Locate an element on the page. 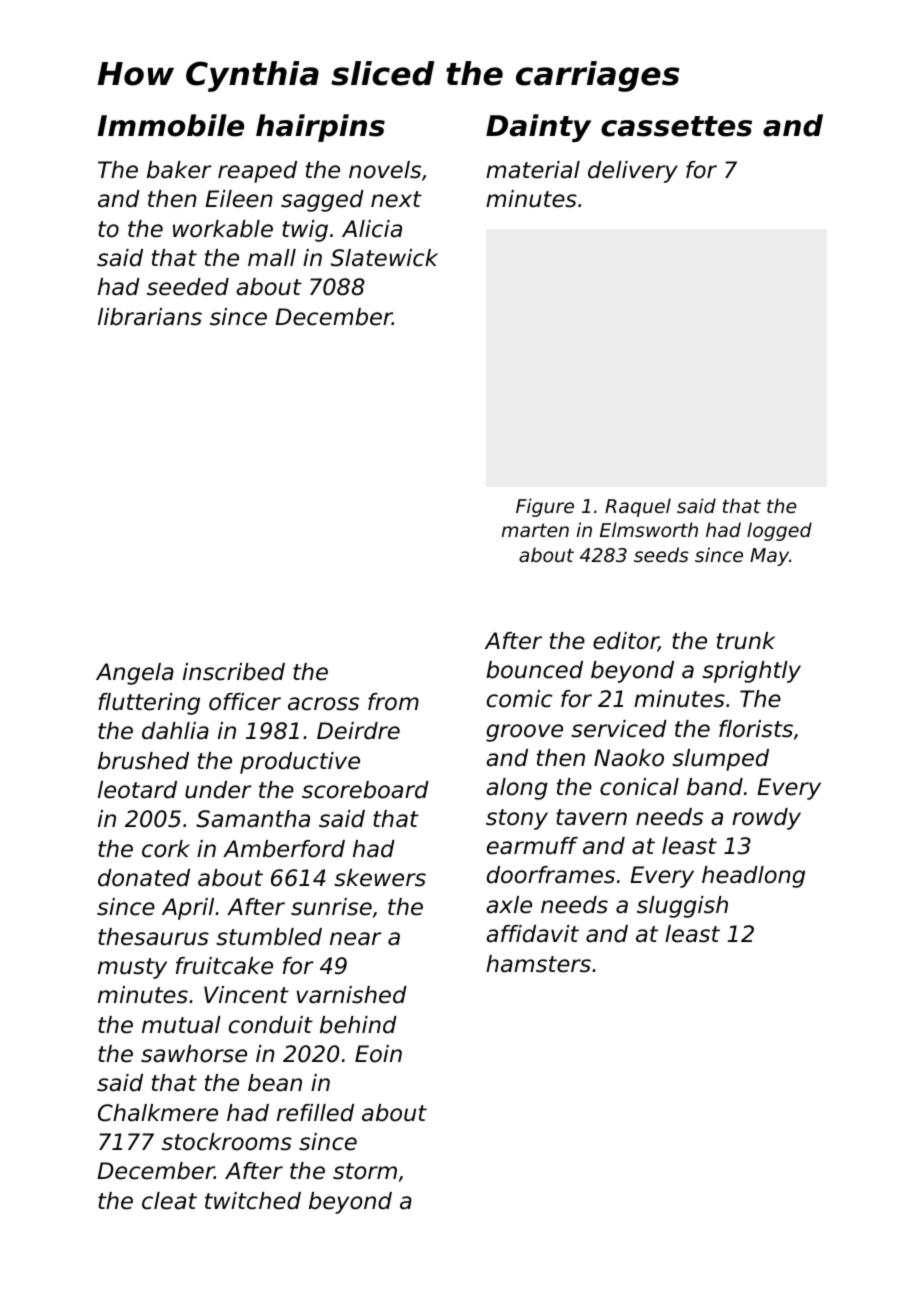  Immobile is located at coordinates (170, 125).
